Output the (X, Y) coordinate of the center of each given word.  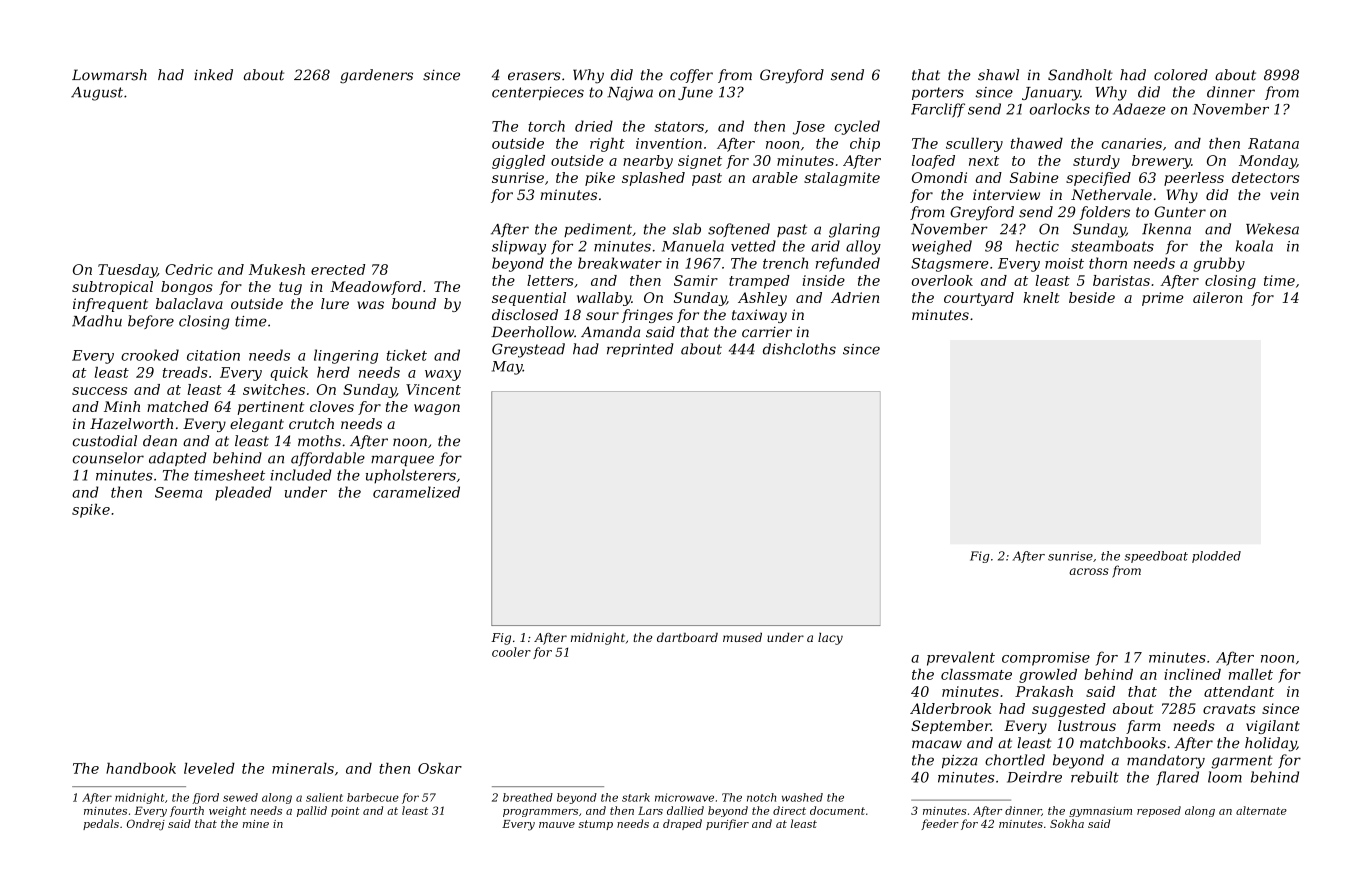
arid (825, 246)
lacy (830, 639)
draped (682, 824)
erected (338, 269)
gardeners (376, 76)
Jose (809, 128)
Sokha (1067, 823)
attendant (1239, 691)
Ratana (1273, 143)
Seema (178, 492)
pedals (101, 824)
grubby (1219, 264)
